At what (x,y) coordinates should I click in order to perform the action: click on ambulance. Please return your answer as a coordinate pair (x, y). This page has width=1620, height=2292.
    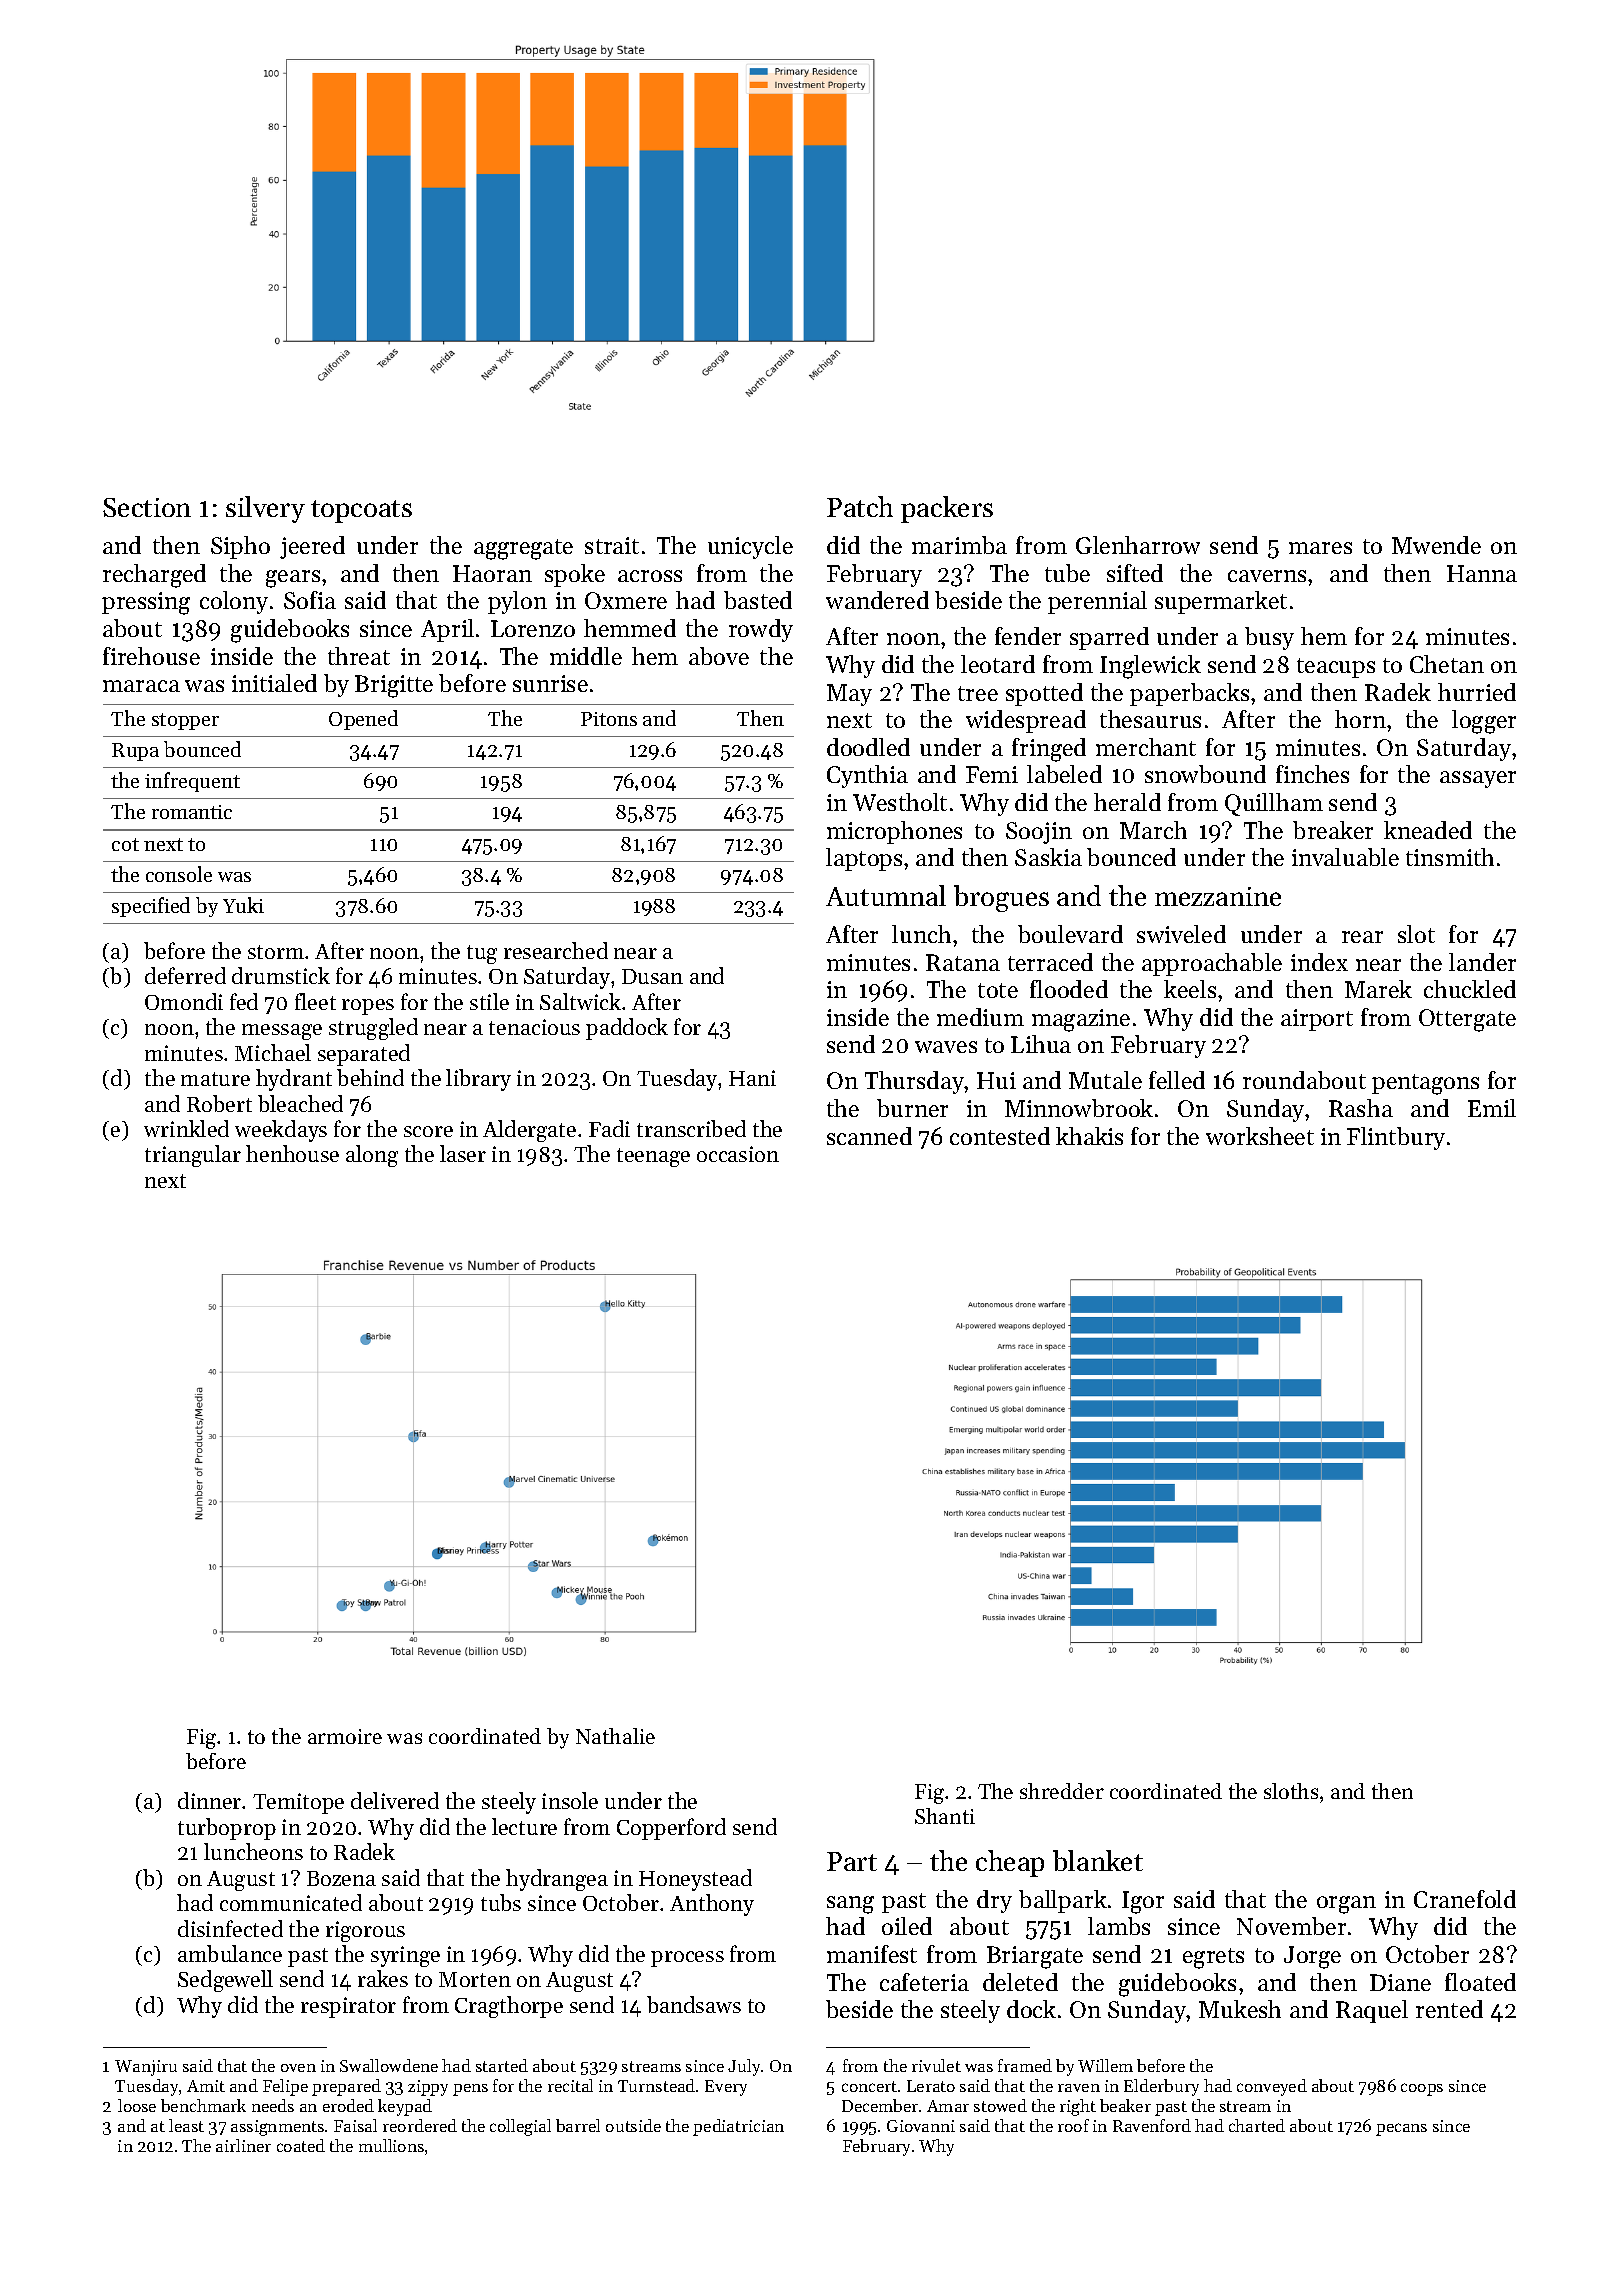
    Looking at the image, I should click on (230, 1953).
